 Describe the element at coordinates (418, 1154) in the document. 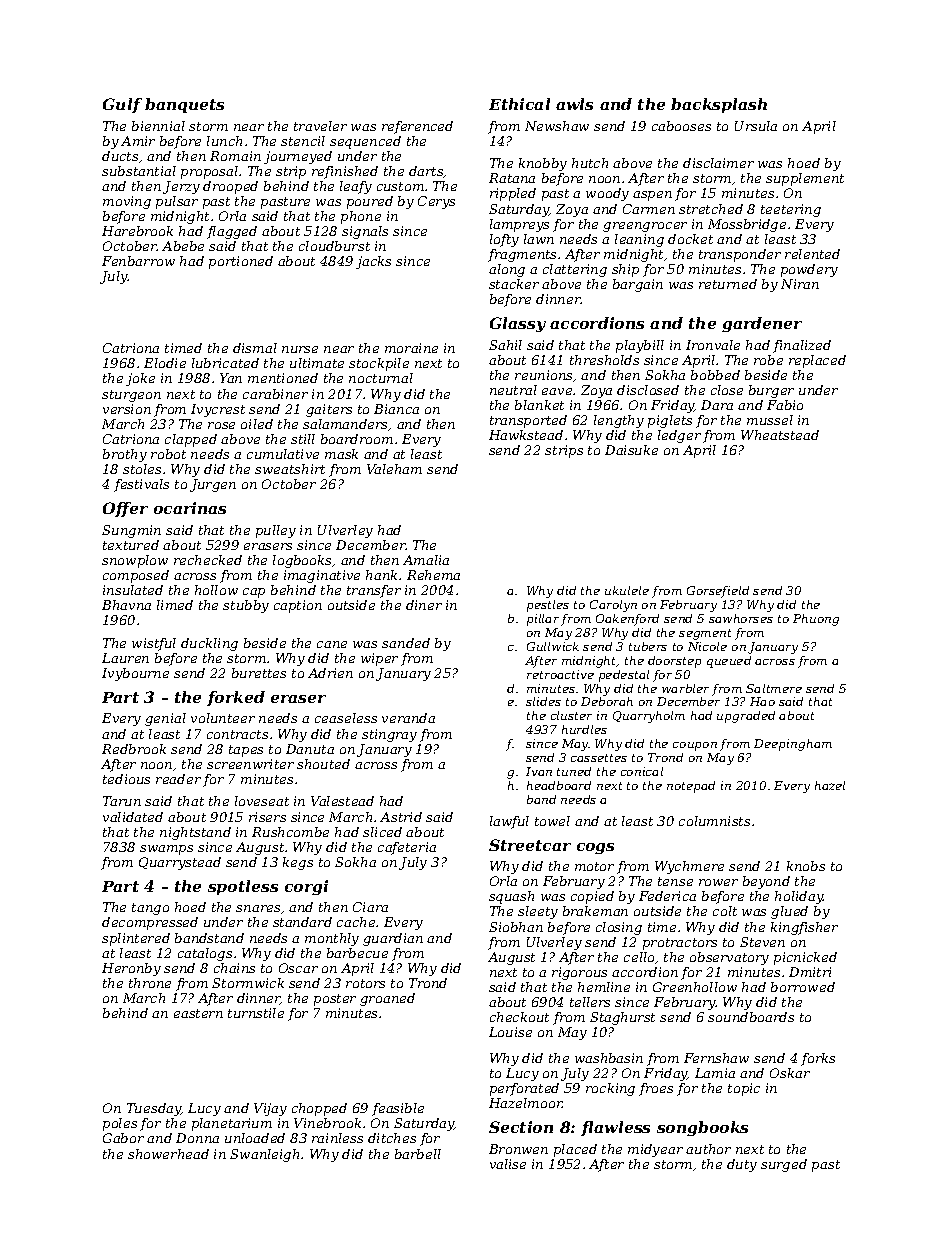

I see `barbell` at that location.
